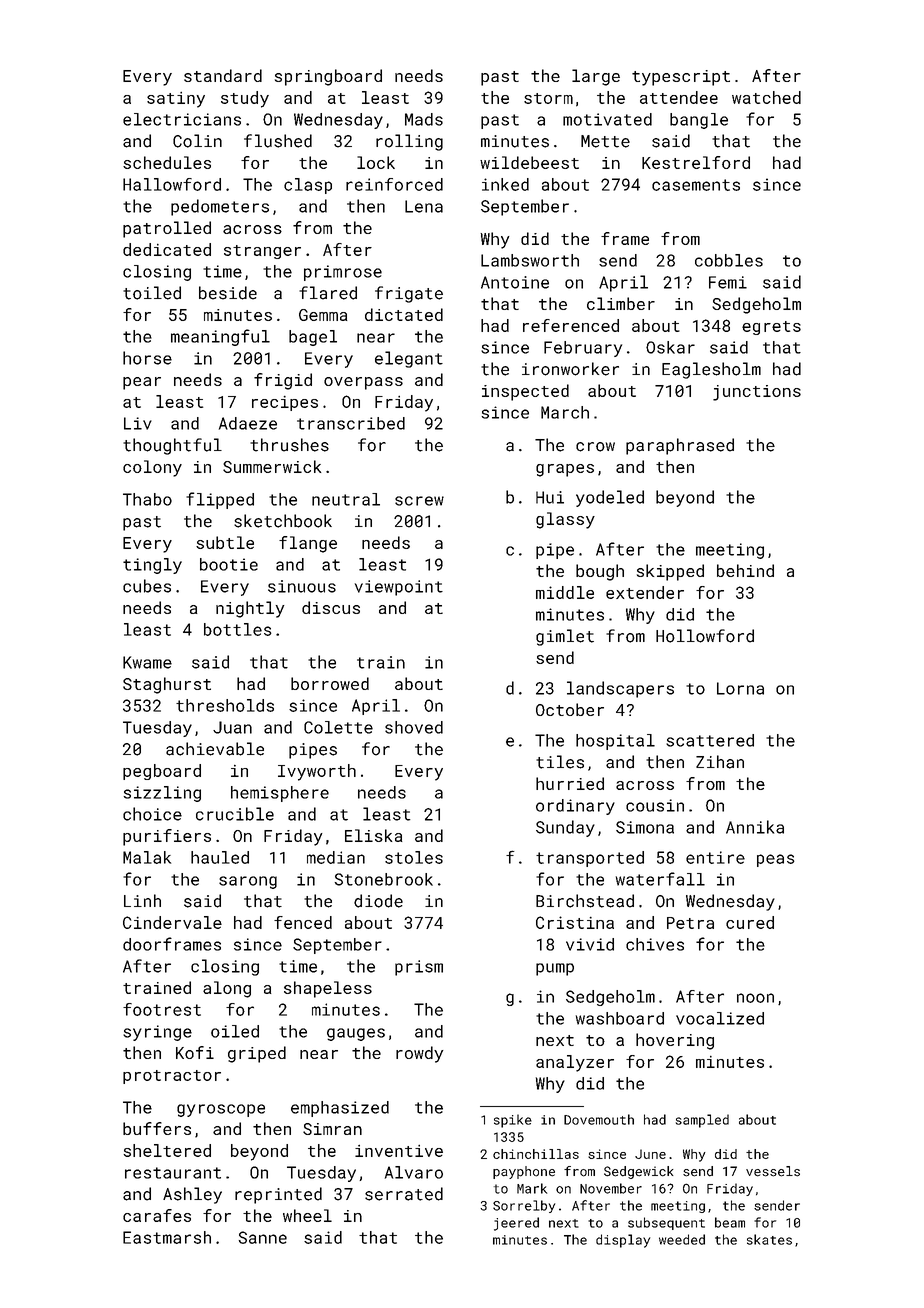  I want to click on Hollowford, so click(705, 636).
